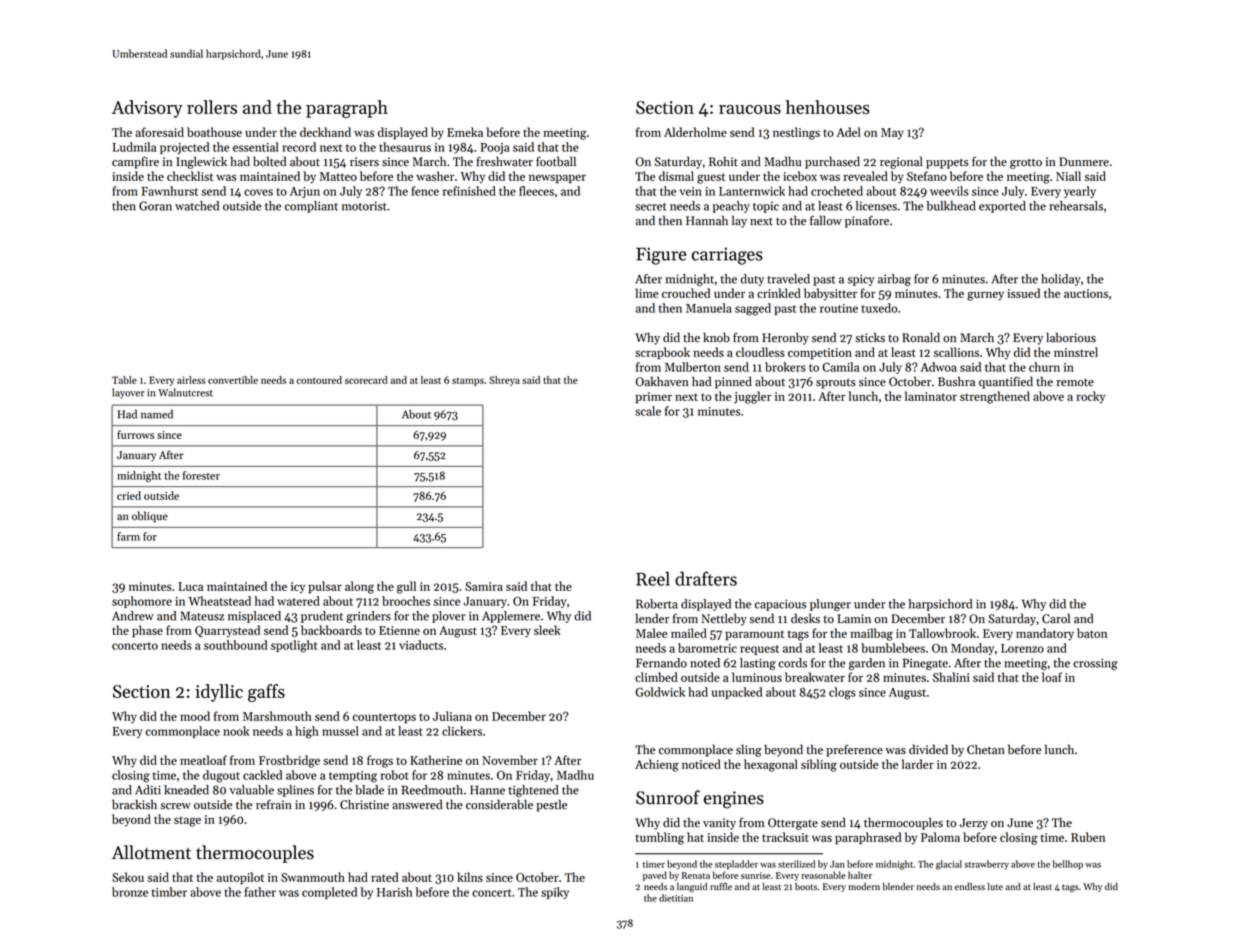 The width and height of the screenshot is (1233, 952). Describe the element at coordinates (867, 221) in the screenshot. I see `pinafore` at that location.
